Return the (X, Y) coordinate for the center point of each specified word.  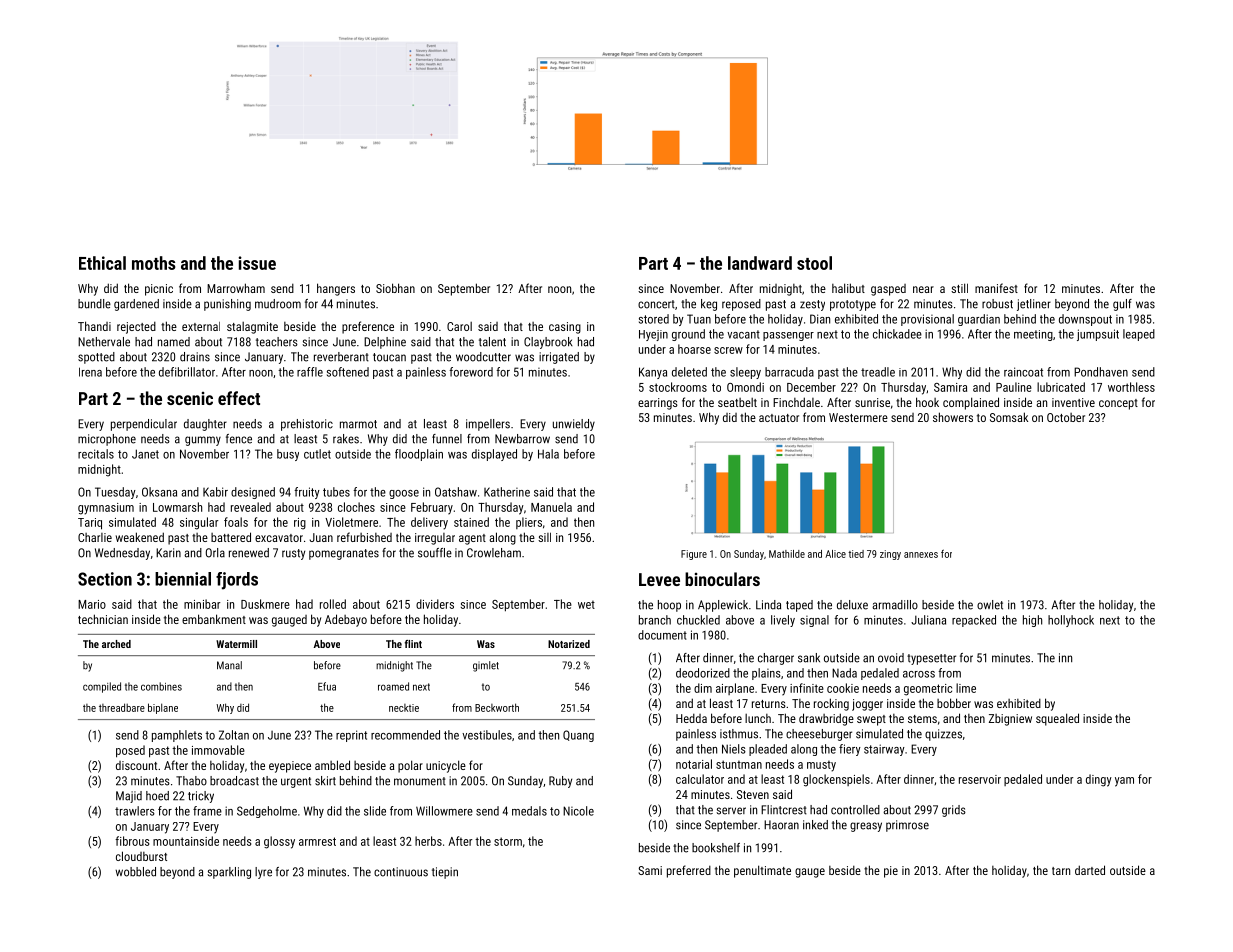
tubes (336, 492)
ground (688, 335)
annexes (921, 555)
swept (871, 720)
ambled (332, 765)
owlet (990, 605)
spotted (96, 358)
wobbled (135, 872)
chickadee (897, 334)
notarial (694, 764)
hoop (669, 606)
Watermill (236, 644)
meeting (1033, 335)
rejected (136, 328)
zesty (812, 305)
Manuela (551, 507)
